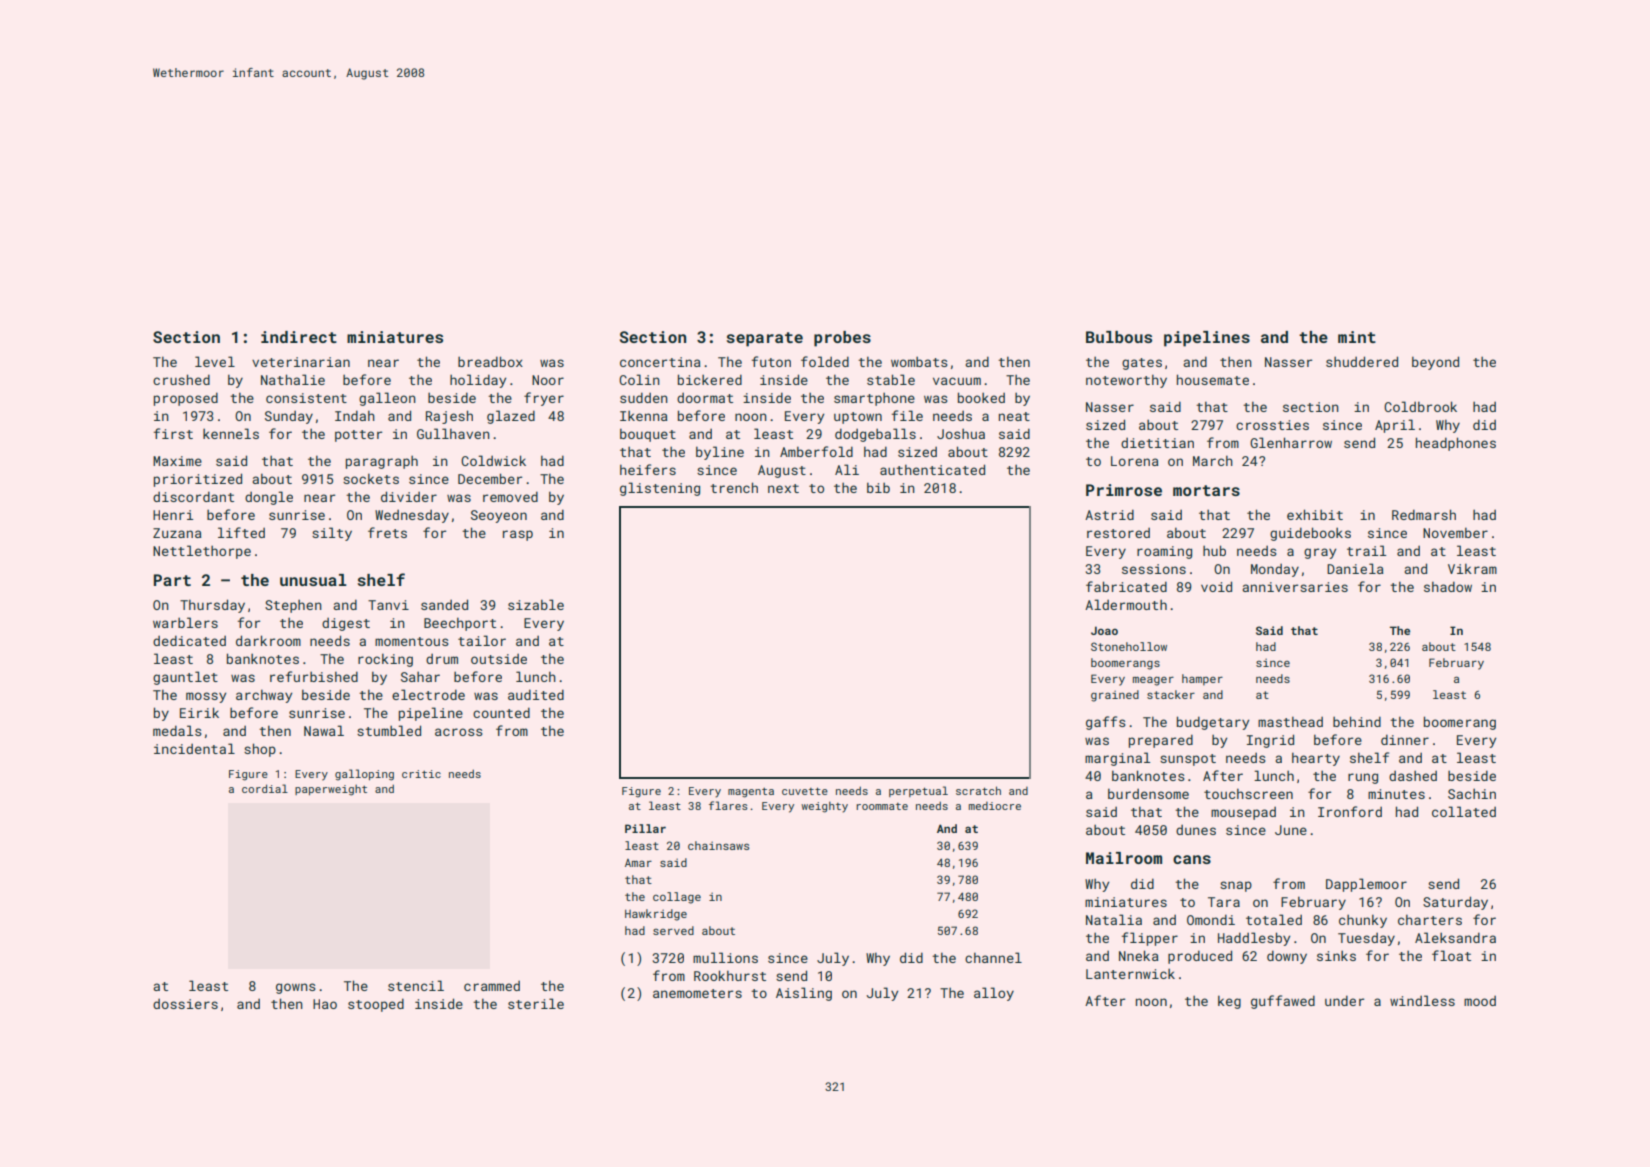 This screenshot has width=1650, height=1167. Describe the element at coordinates (993, 957) in the screenshot. I see `channel` at that location.
